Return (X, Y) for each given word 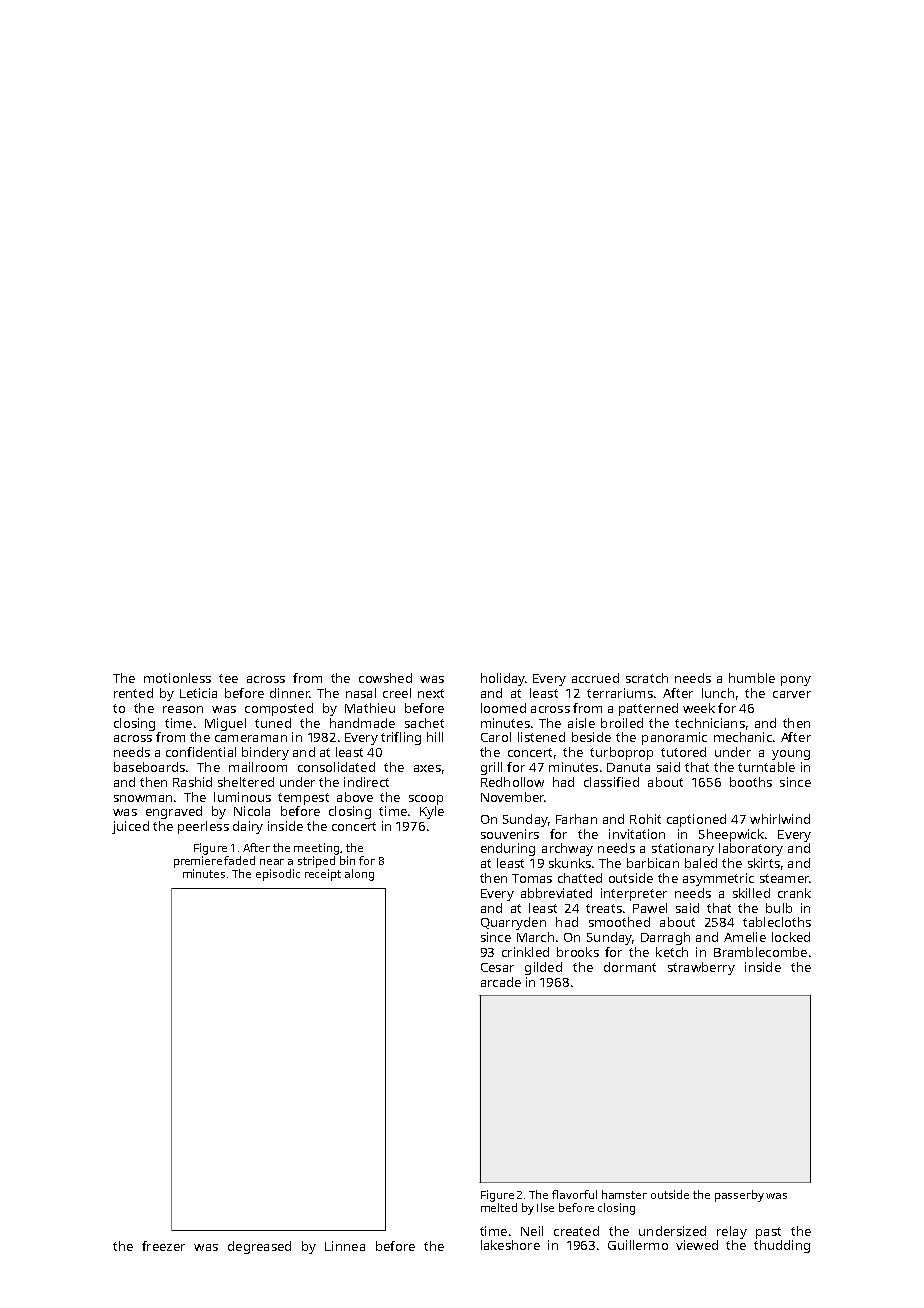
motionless (177, 678)
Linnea (345, 1246)
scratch (647, 678)
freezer (163, 1246)
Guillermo (638, 1245)
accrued (595, 678)
